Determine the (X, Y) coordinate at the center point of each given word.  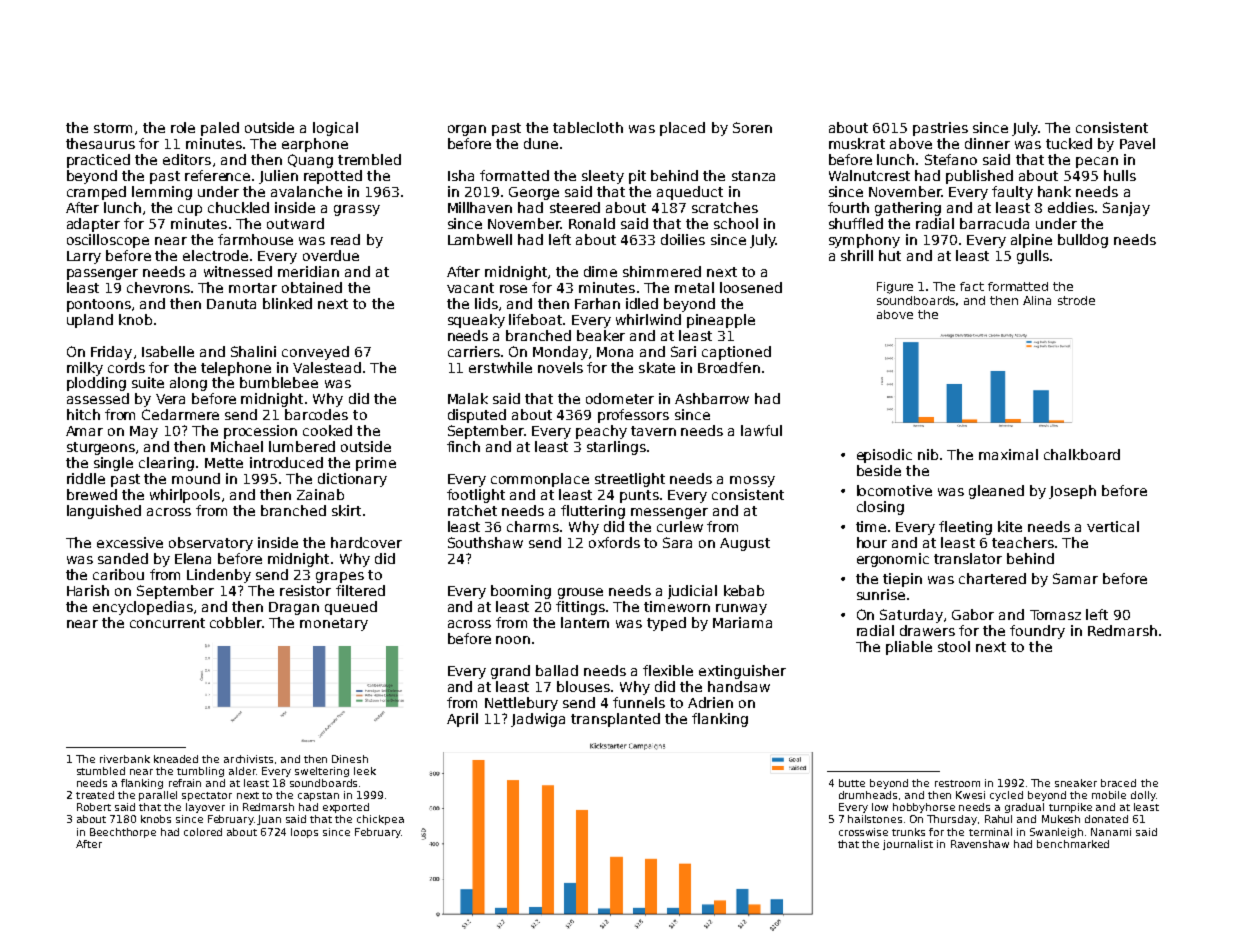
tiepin (902, 580)
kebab (744, 590)
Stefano (951, 159)
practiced (98, 161)
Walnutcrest (869, 175)
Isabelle (168, 351)
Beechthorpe (123, 833)
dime (600, 271)
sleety (603, 177)
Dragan (294, 608)
